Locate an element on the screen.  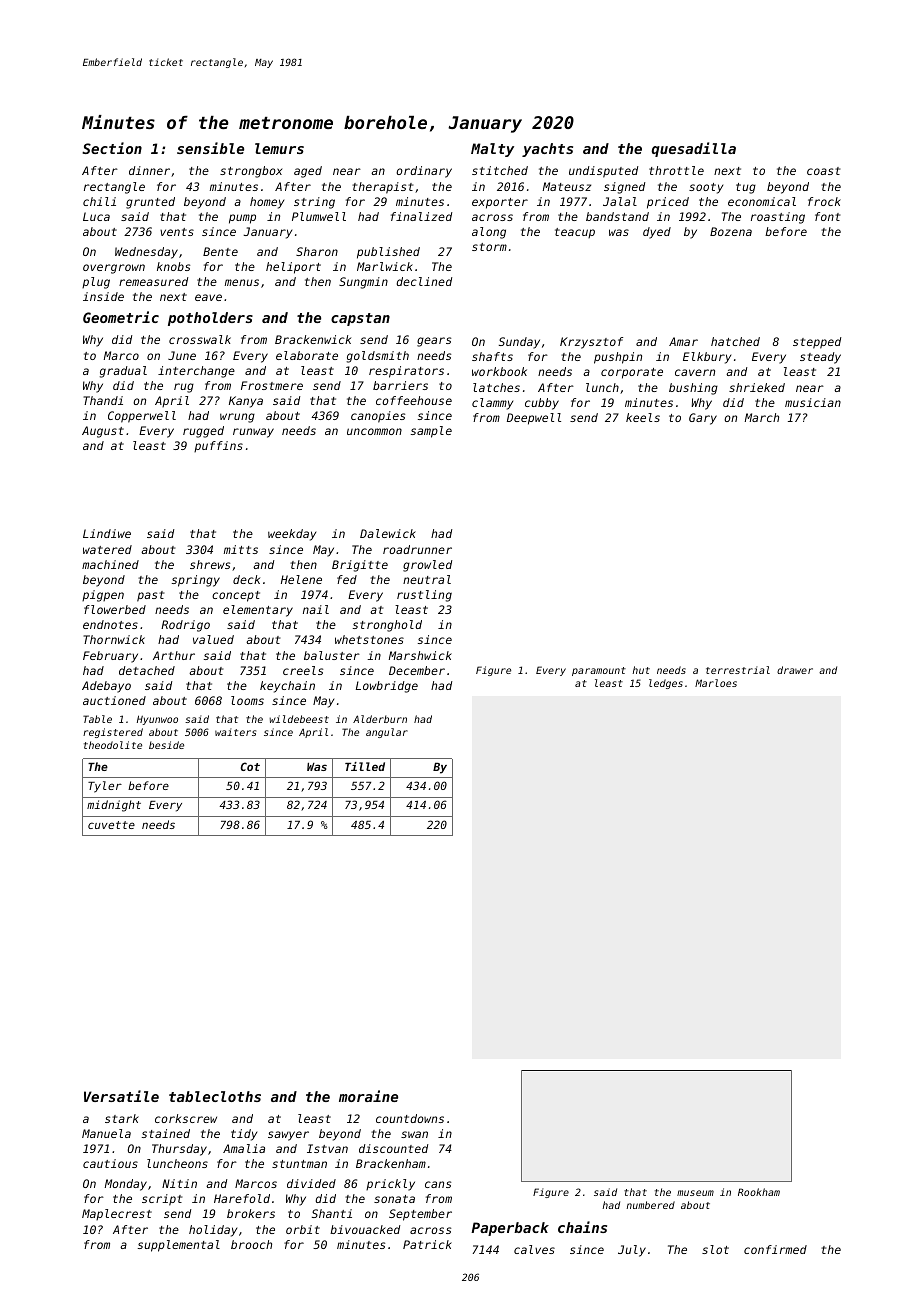
Mateusz is located at coordinates (567, 186).
